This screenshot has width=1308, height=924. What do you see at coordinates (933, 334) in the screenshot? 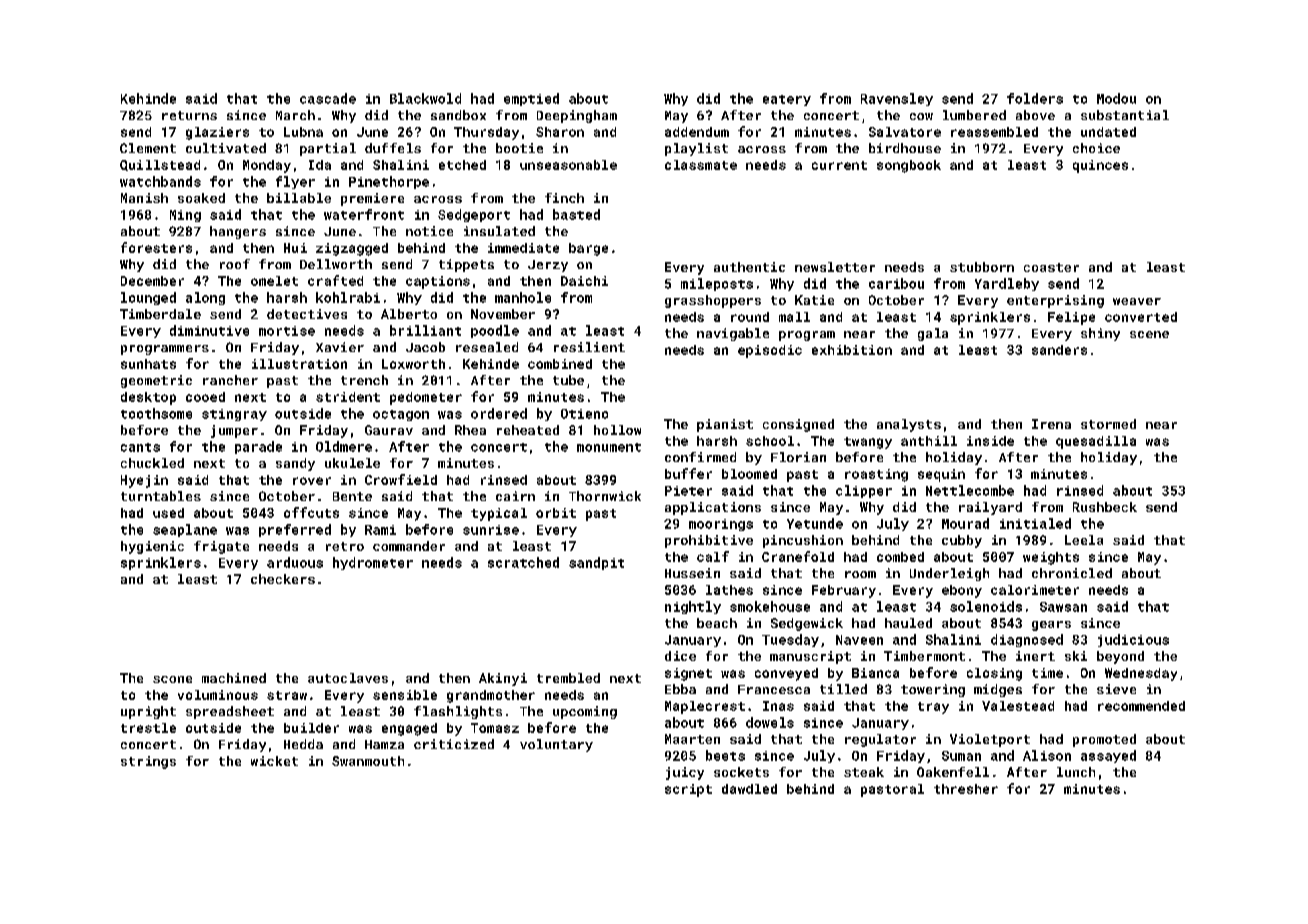
I see `gala` at bounding box center [933, 334].
